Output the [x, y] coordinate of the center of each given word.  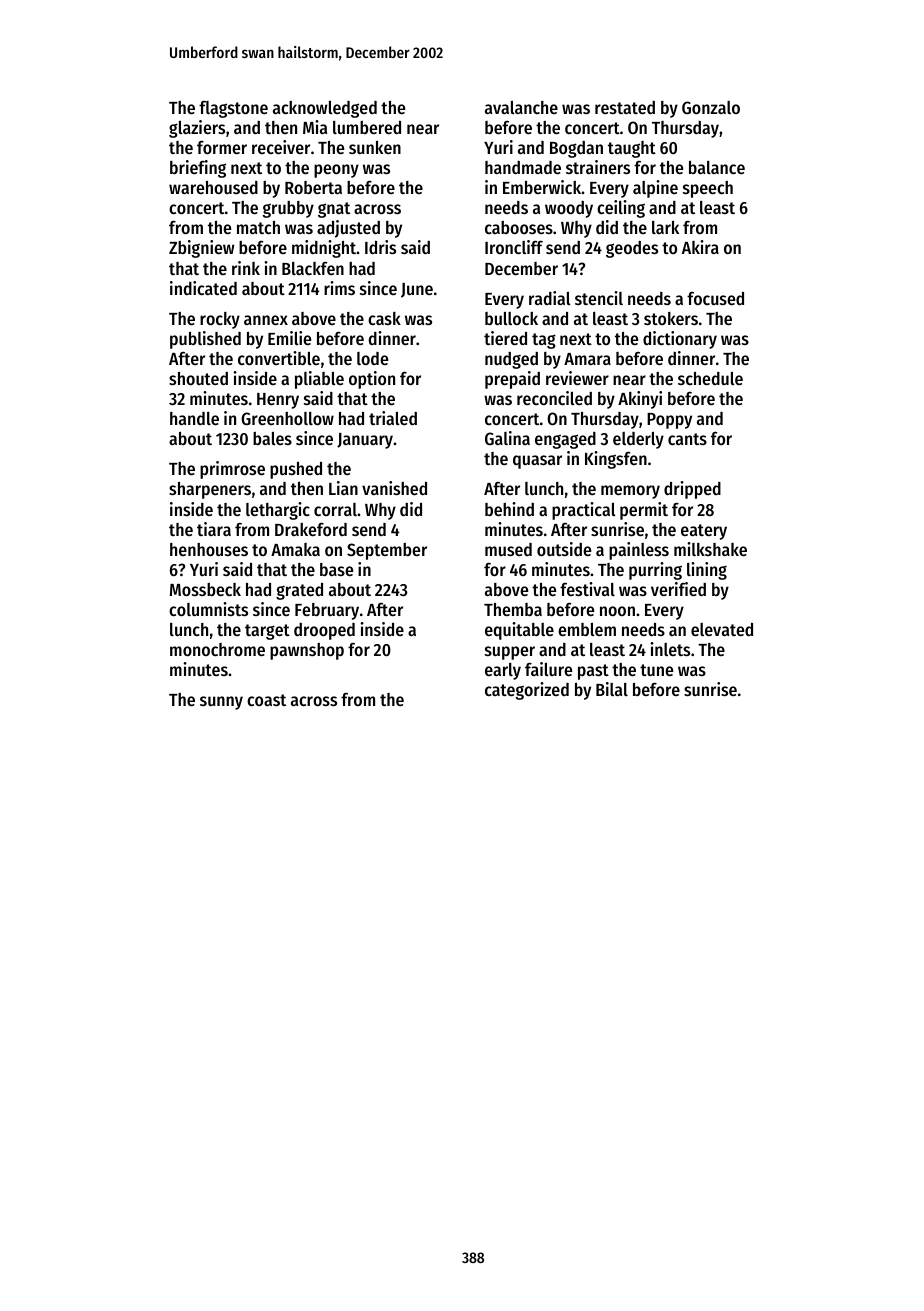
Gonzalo [711, 107]
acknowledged [325, 109]
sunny [221, 703]
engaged [565, 440]
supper [510, 653]
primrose [232, 470]
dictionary [680, 340]
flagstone [233, 109]
